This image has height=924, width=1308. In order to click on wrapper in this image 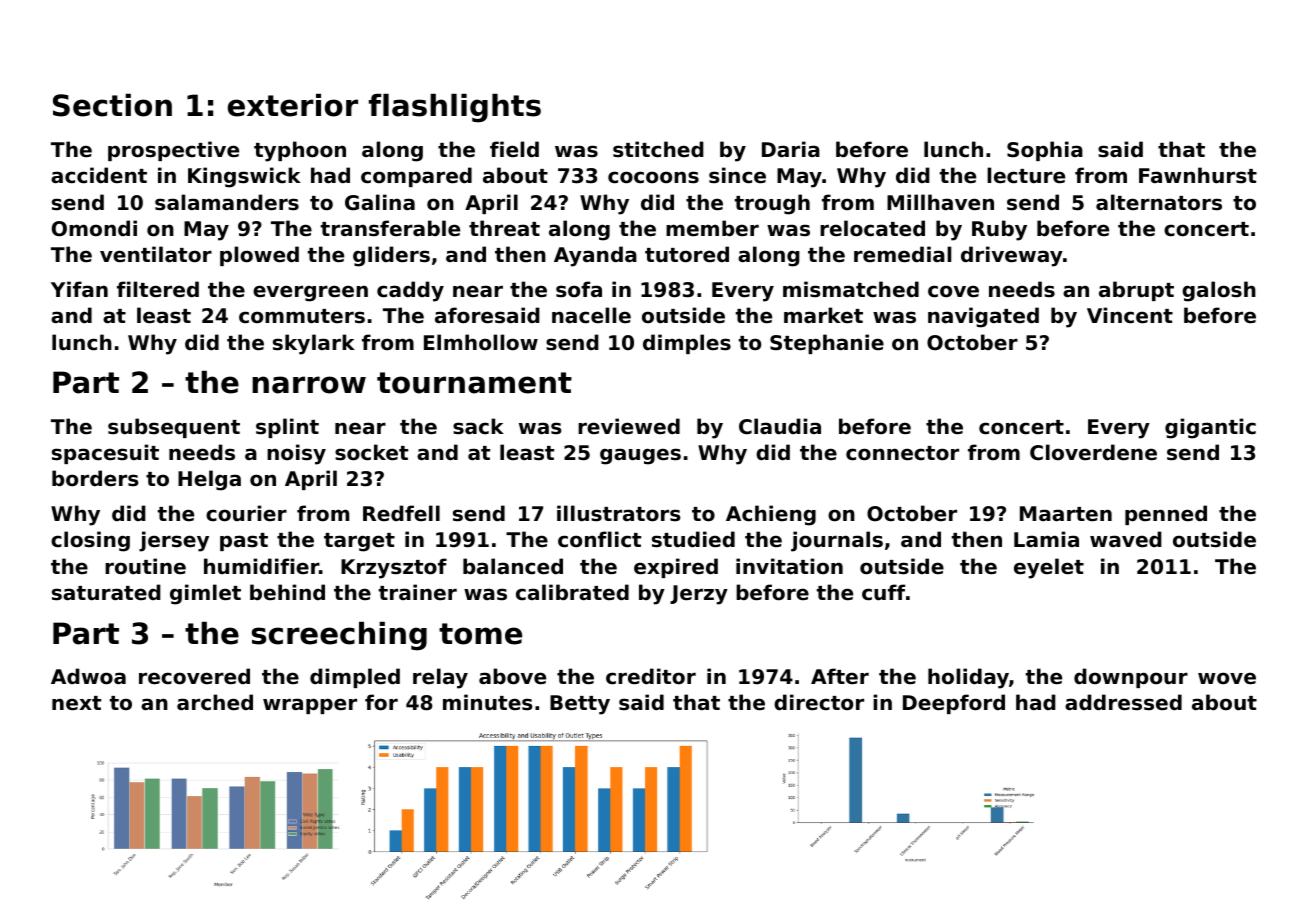, I will do `click(310, 706)`.
